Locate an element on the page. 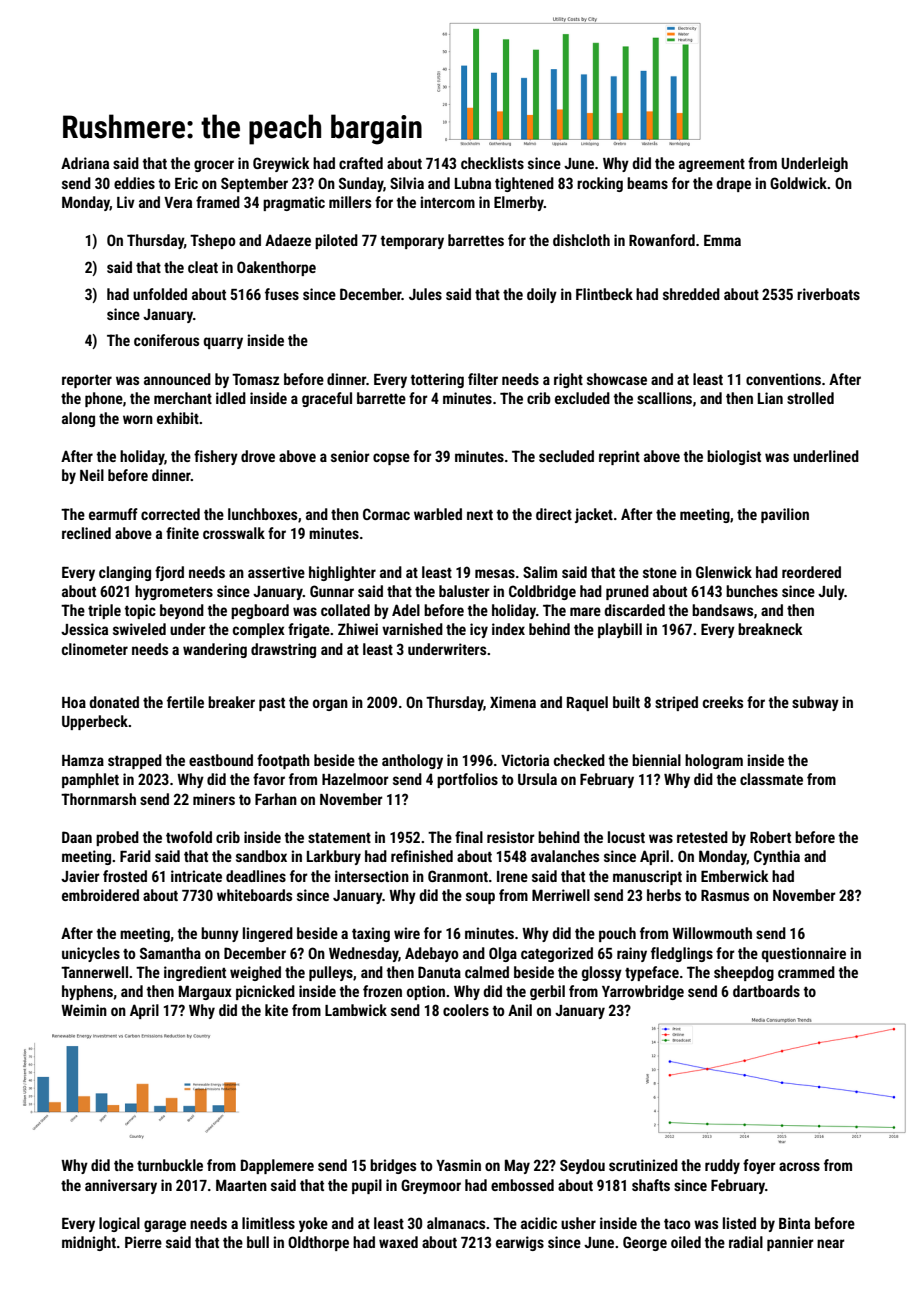  lunchboxes is located at coordinates (262, 514).
